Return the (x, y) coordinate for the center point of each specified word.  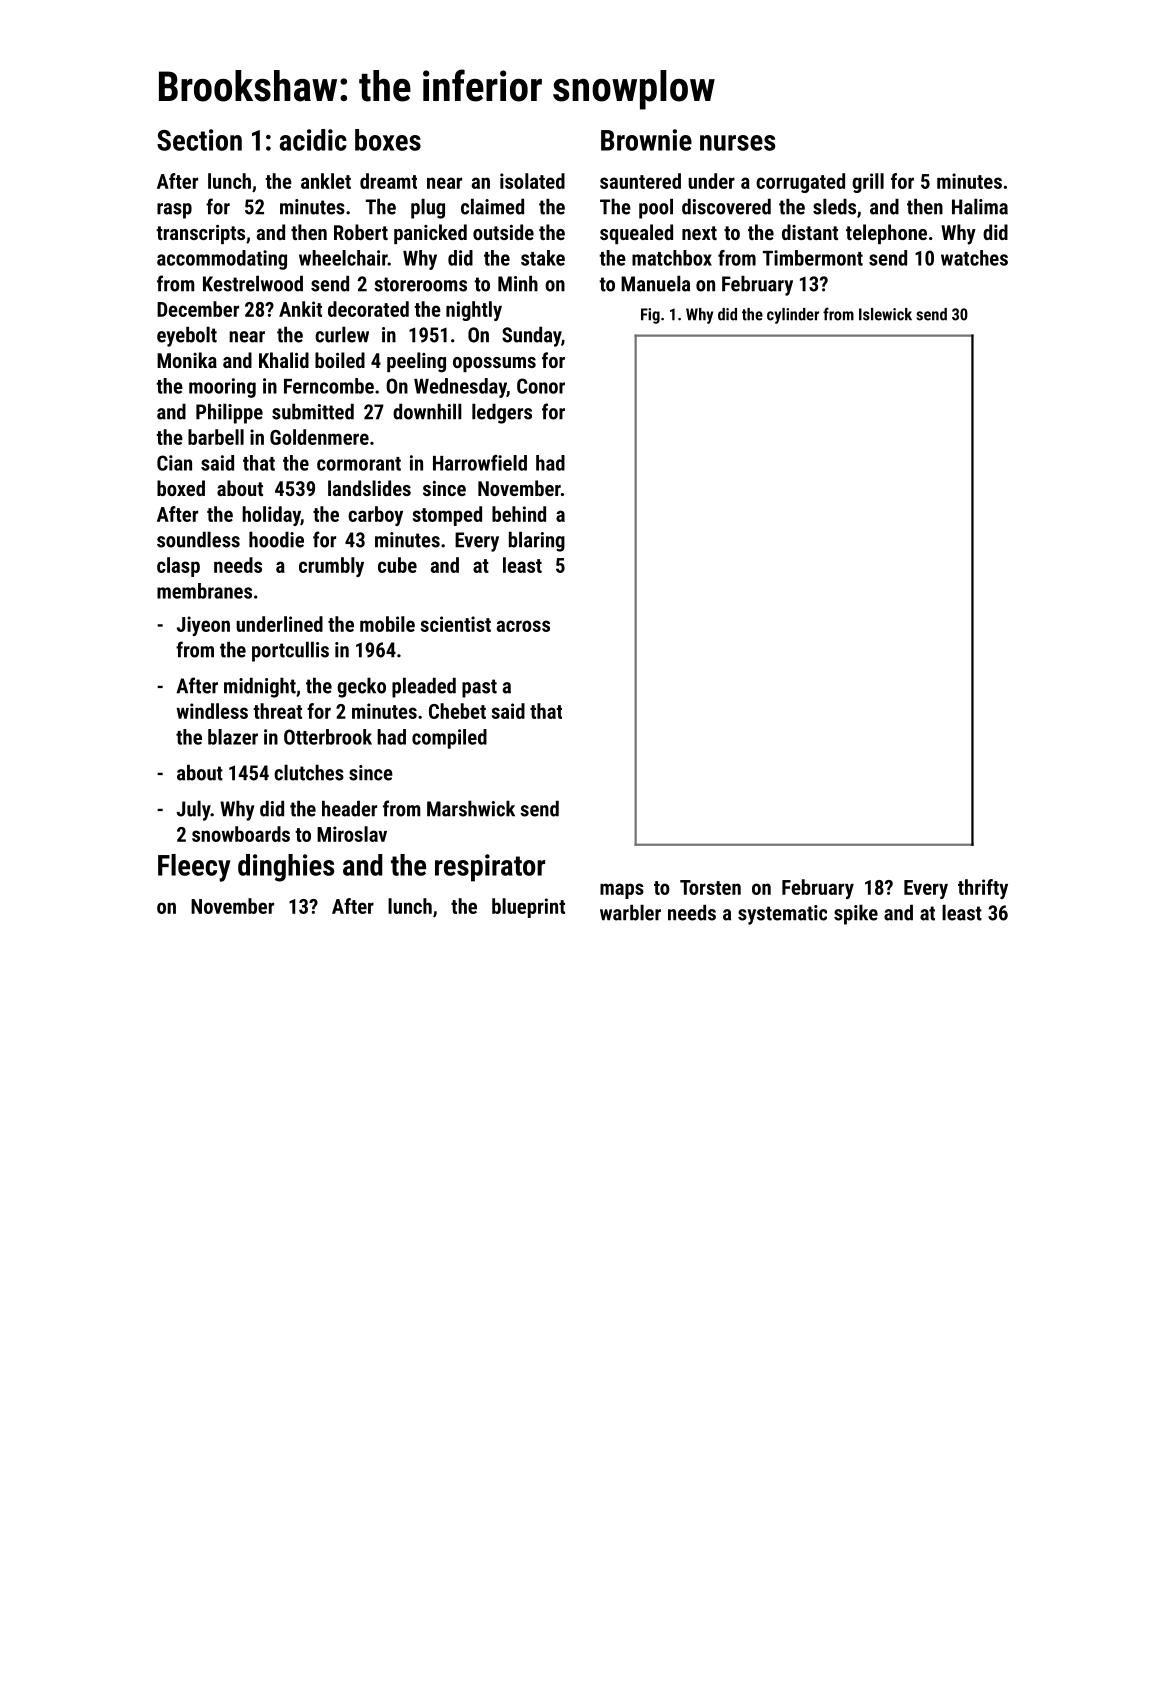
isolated (532, 181)
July (193, 810)
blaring (537, 541)
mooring (222, 388)
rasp (174, 211)
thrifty (983, 889)
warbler (630, 912)
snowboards (241, 834)
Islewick (885, 314)
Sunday (531, 336)
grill (868, 183)
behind (519, 514)
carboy (375, 516)
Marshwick (471, 808)
